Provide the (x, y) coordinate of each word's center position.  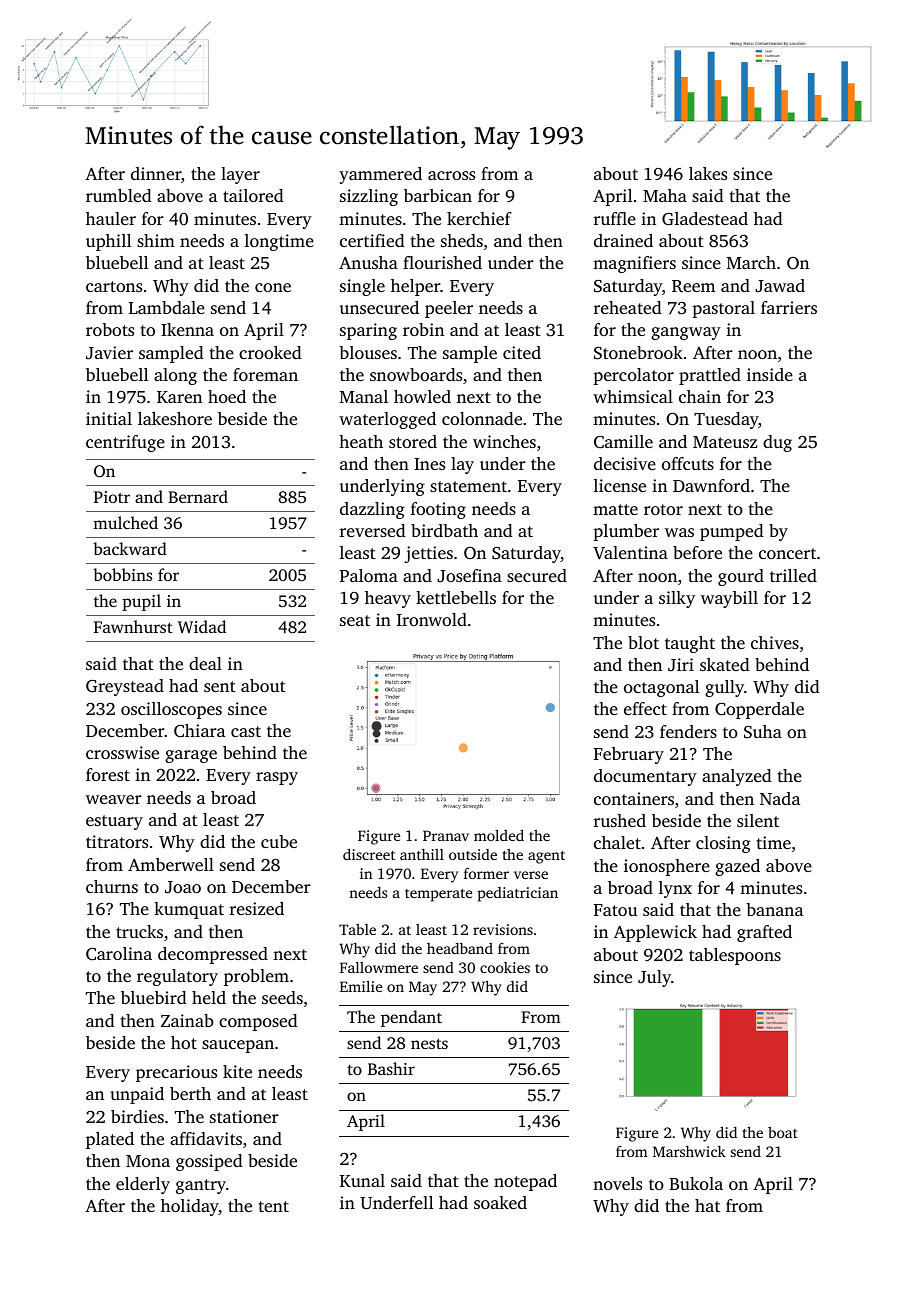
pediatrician (518, 894)
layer (240, 175)
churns (112, 886)
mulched (125, 522)
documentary (645, 777)
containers (634, 798)
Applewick (655, 933)
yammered (380, 175)
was (679, 532)
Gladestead (705, 219)
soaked (500, 1202)
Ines (429, 464)
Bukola (696, 1183)
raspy (277, 778)
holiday (190, 1207)
